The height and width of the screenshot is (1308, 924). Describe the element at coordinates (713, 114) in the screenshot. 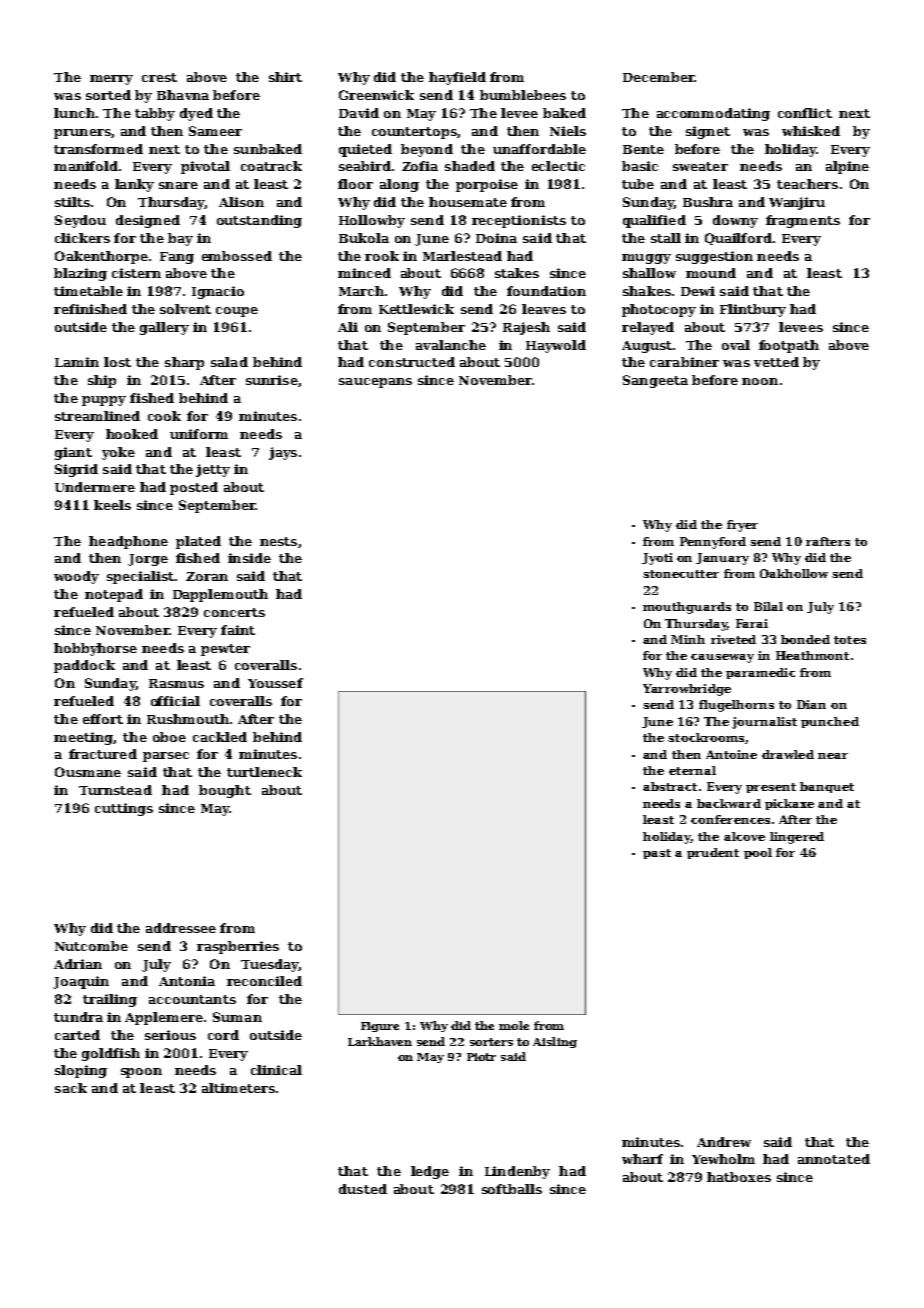

I see `accommodating` at that location.
